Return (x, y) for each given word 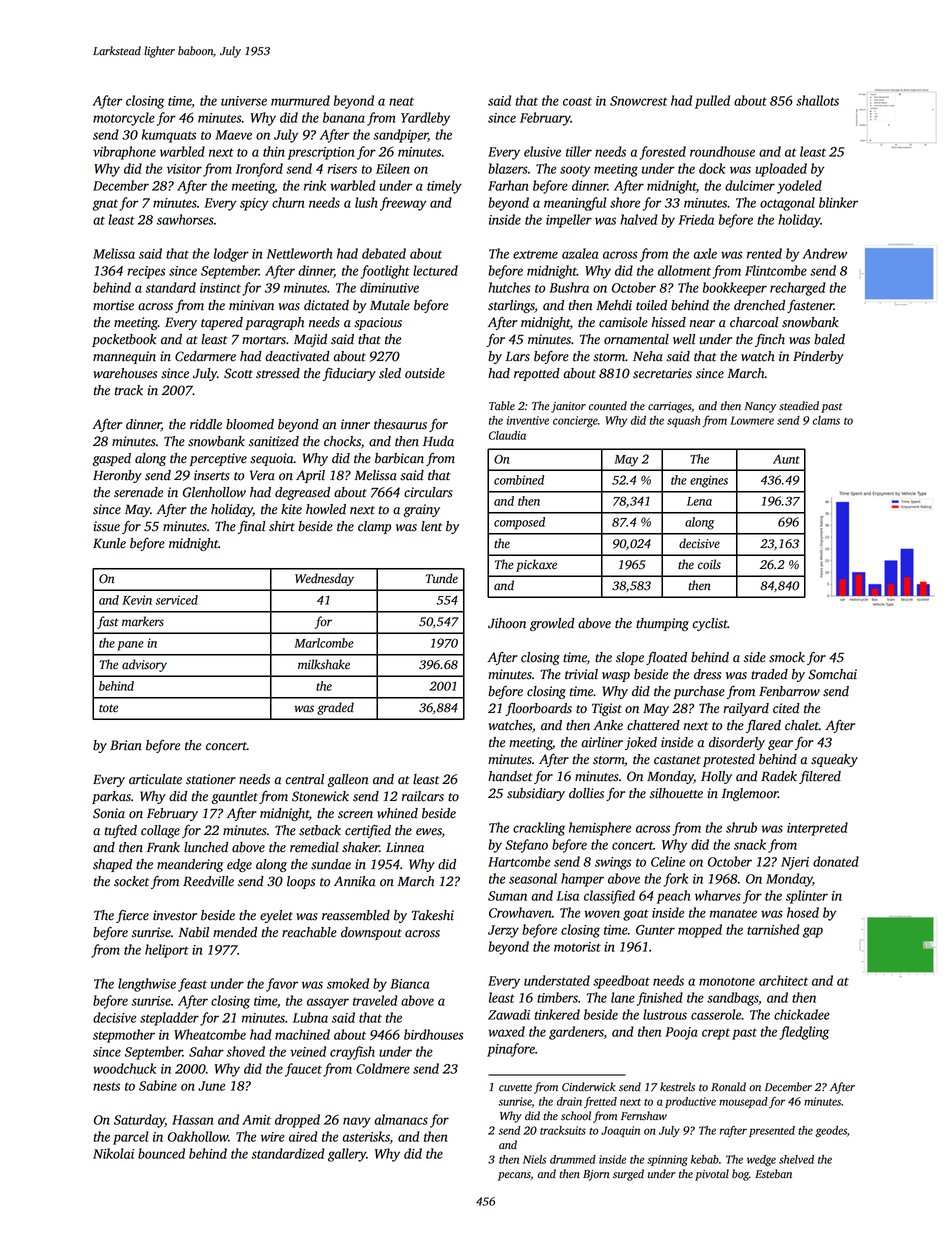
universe (244, 101)
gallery (347, 1155)
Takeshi (433, 915)
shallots (817, 100)
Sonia (109, 813)
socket (131, 881)
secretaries (662, 373)
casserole (716, 1014)
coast (577, 101)
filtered (820, 777)
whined (397, 813)
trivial (581, 674)
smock (787, 657)
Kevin (137, 600)
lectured (435, 270)
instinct (220, 288)
